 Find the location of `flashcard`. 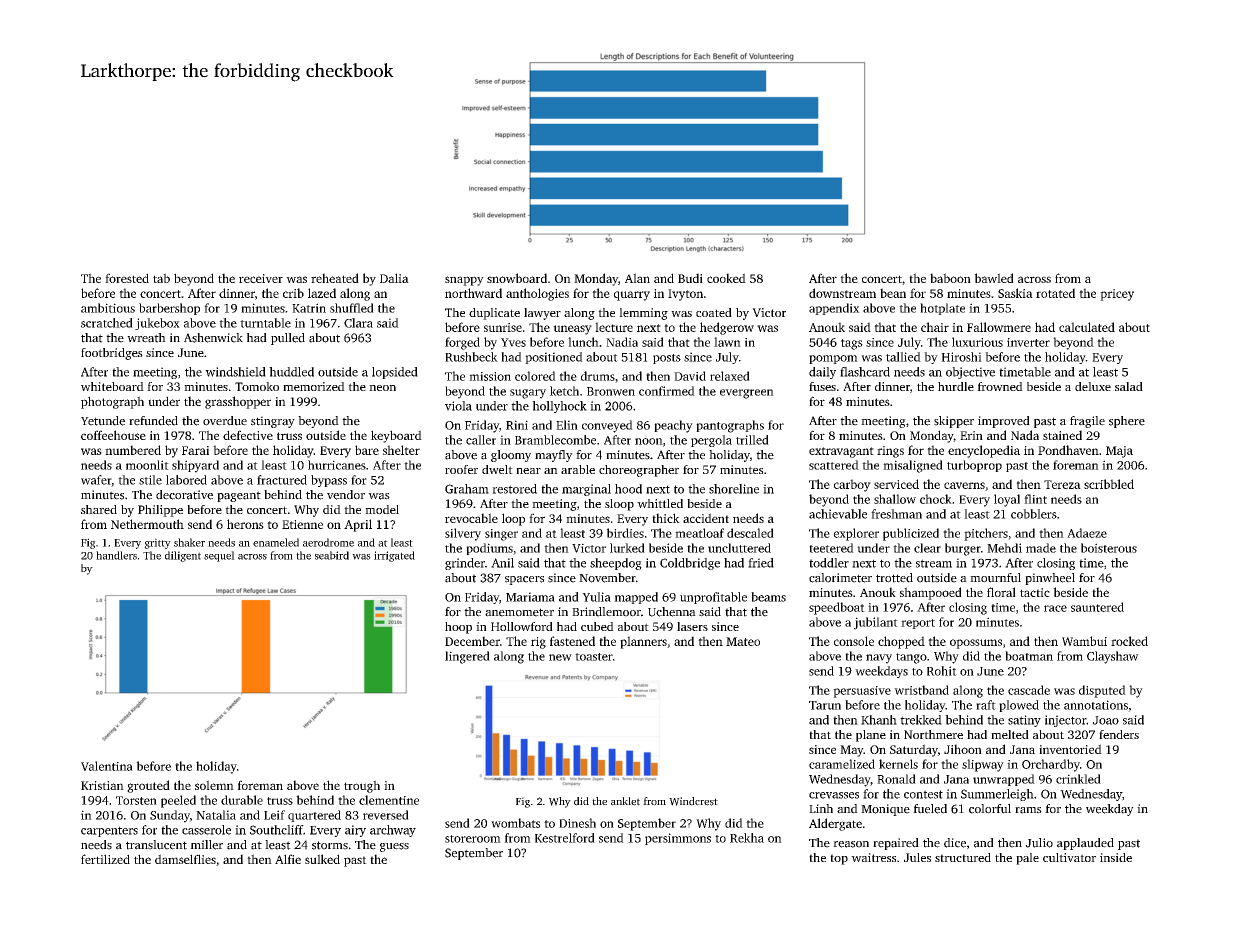

flashcard is located at coordinates (865, 372).
